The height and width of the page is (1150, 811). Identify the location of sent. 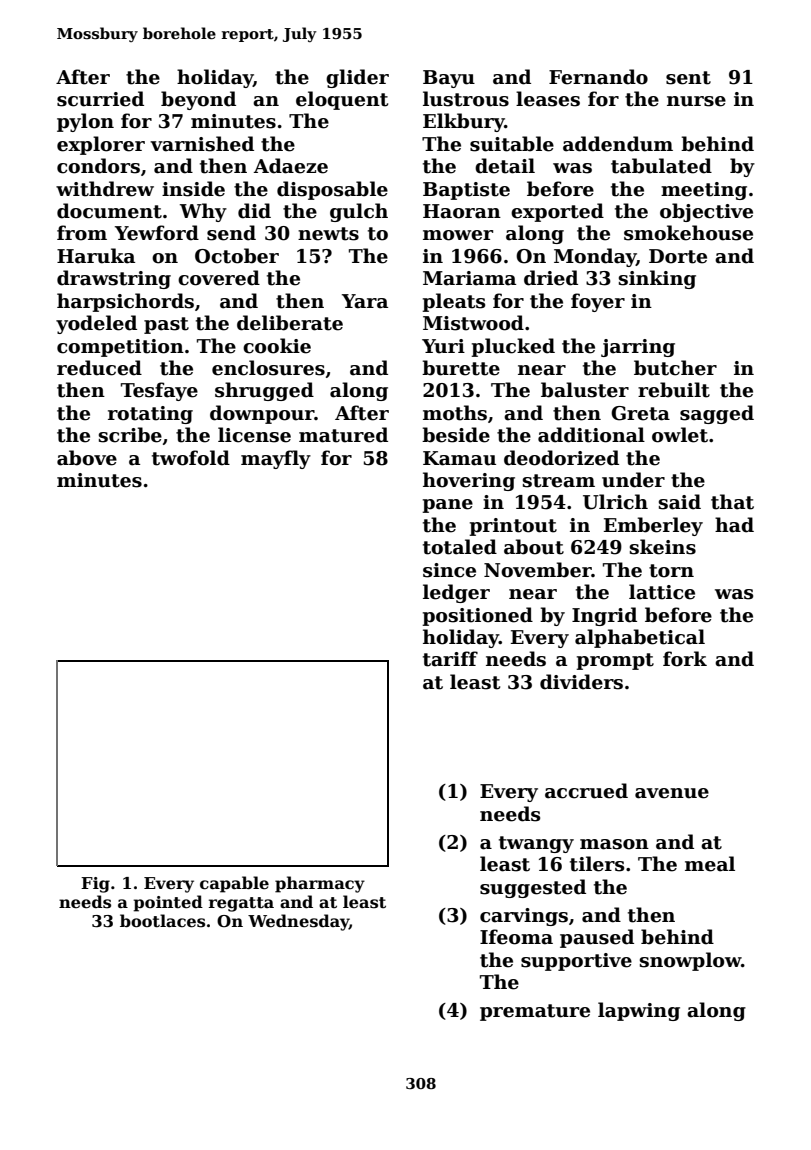
(688, 78).
